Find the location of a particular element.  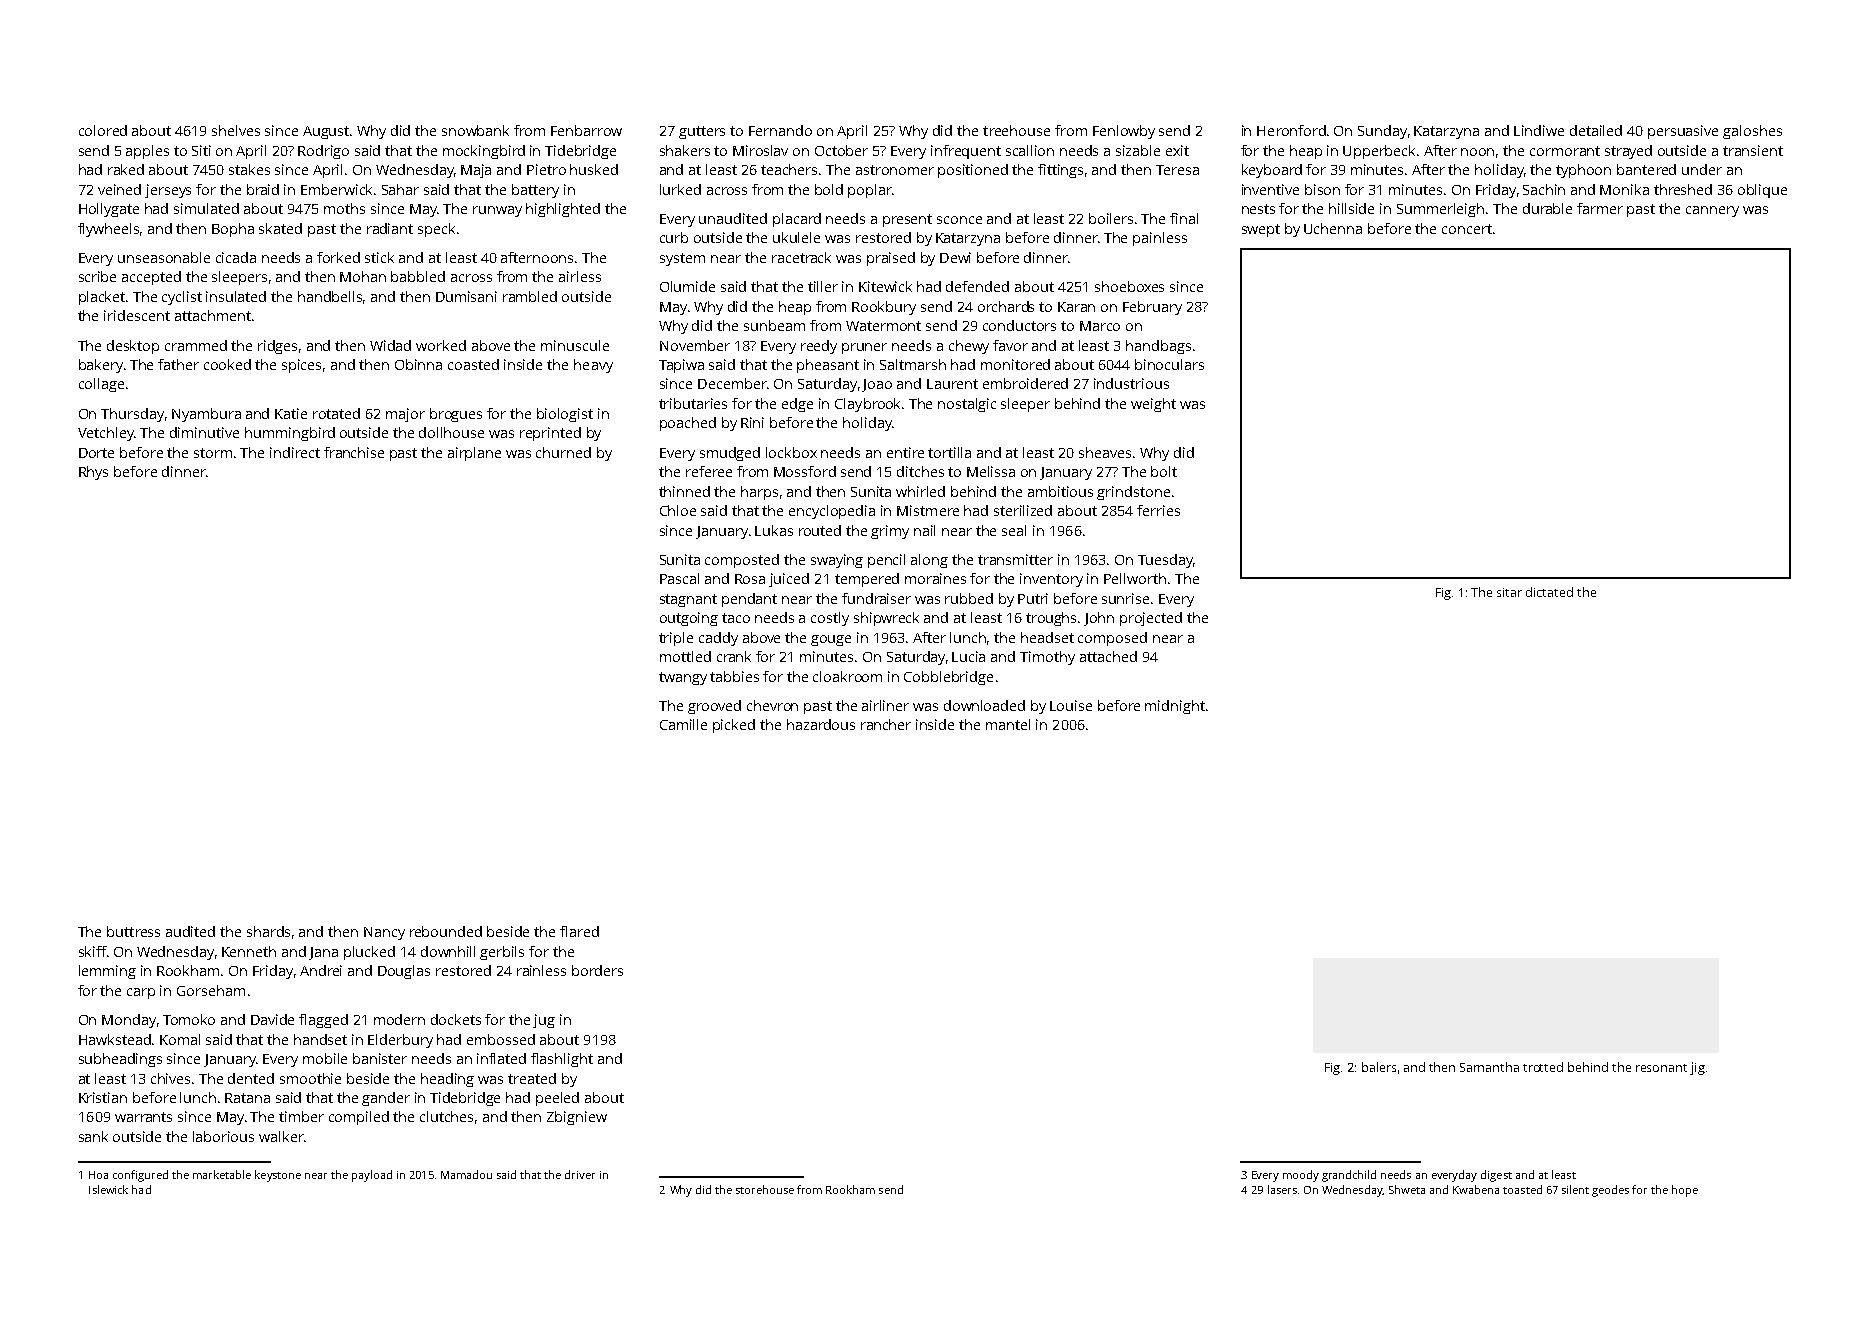

snowbank is located at coordinates (475, 130).
